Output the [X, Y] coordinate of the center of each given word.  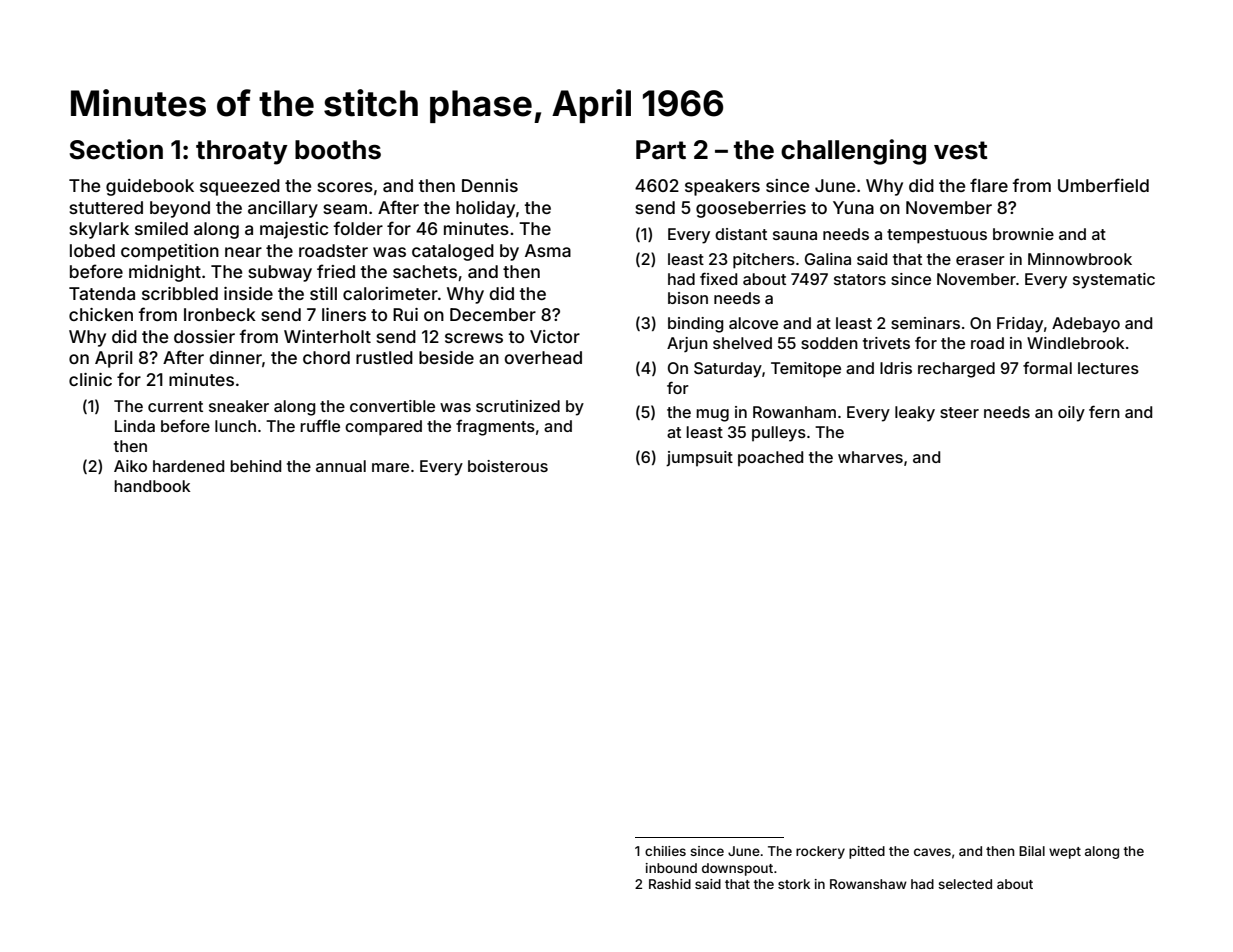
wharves [870, 457]
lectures [1108, 368]
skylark [99, 230]
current [175, 406]
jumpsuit [699, 459]
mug [712, 415]
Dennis [490, 185]
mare [390, 467]
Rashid [670, 884]
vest [961, 150]
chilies [665, 851]
